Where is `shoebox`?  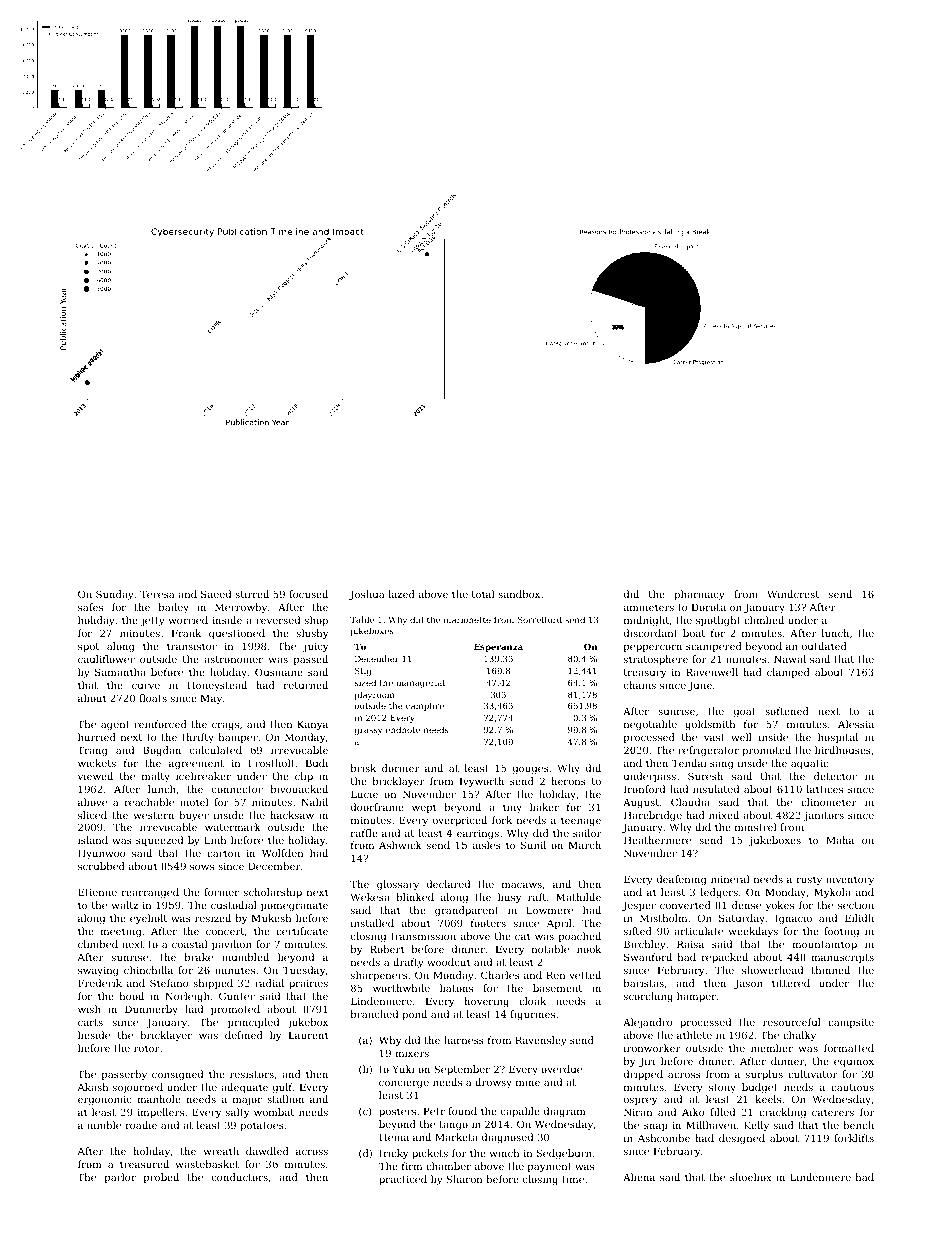
shoebox is located at coordinates (751, 1177).
